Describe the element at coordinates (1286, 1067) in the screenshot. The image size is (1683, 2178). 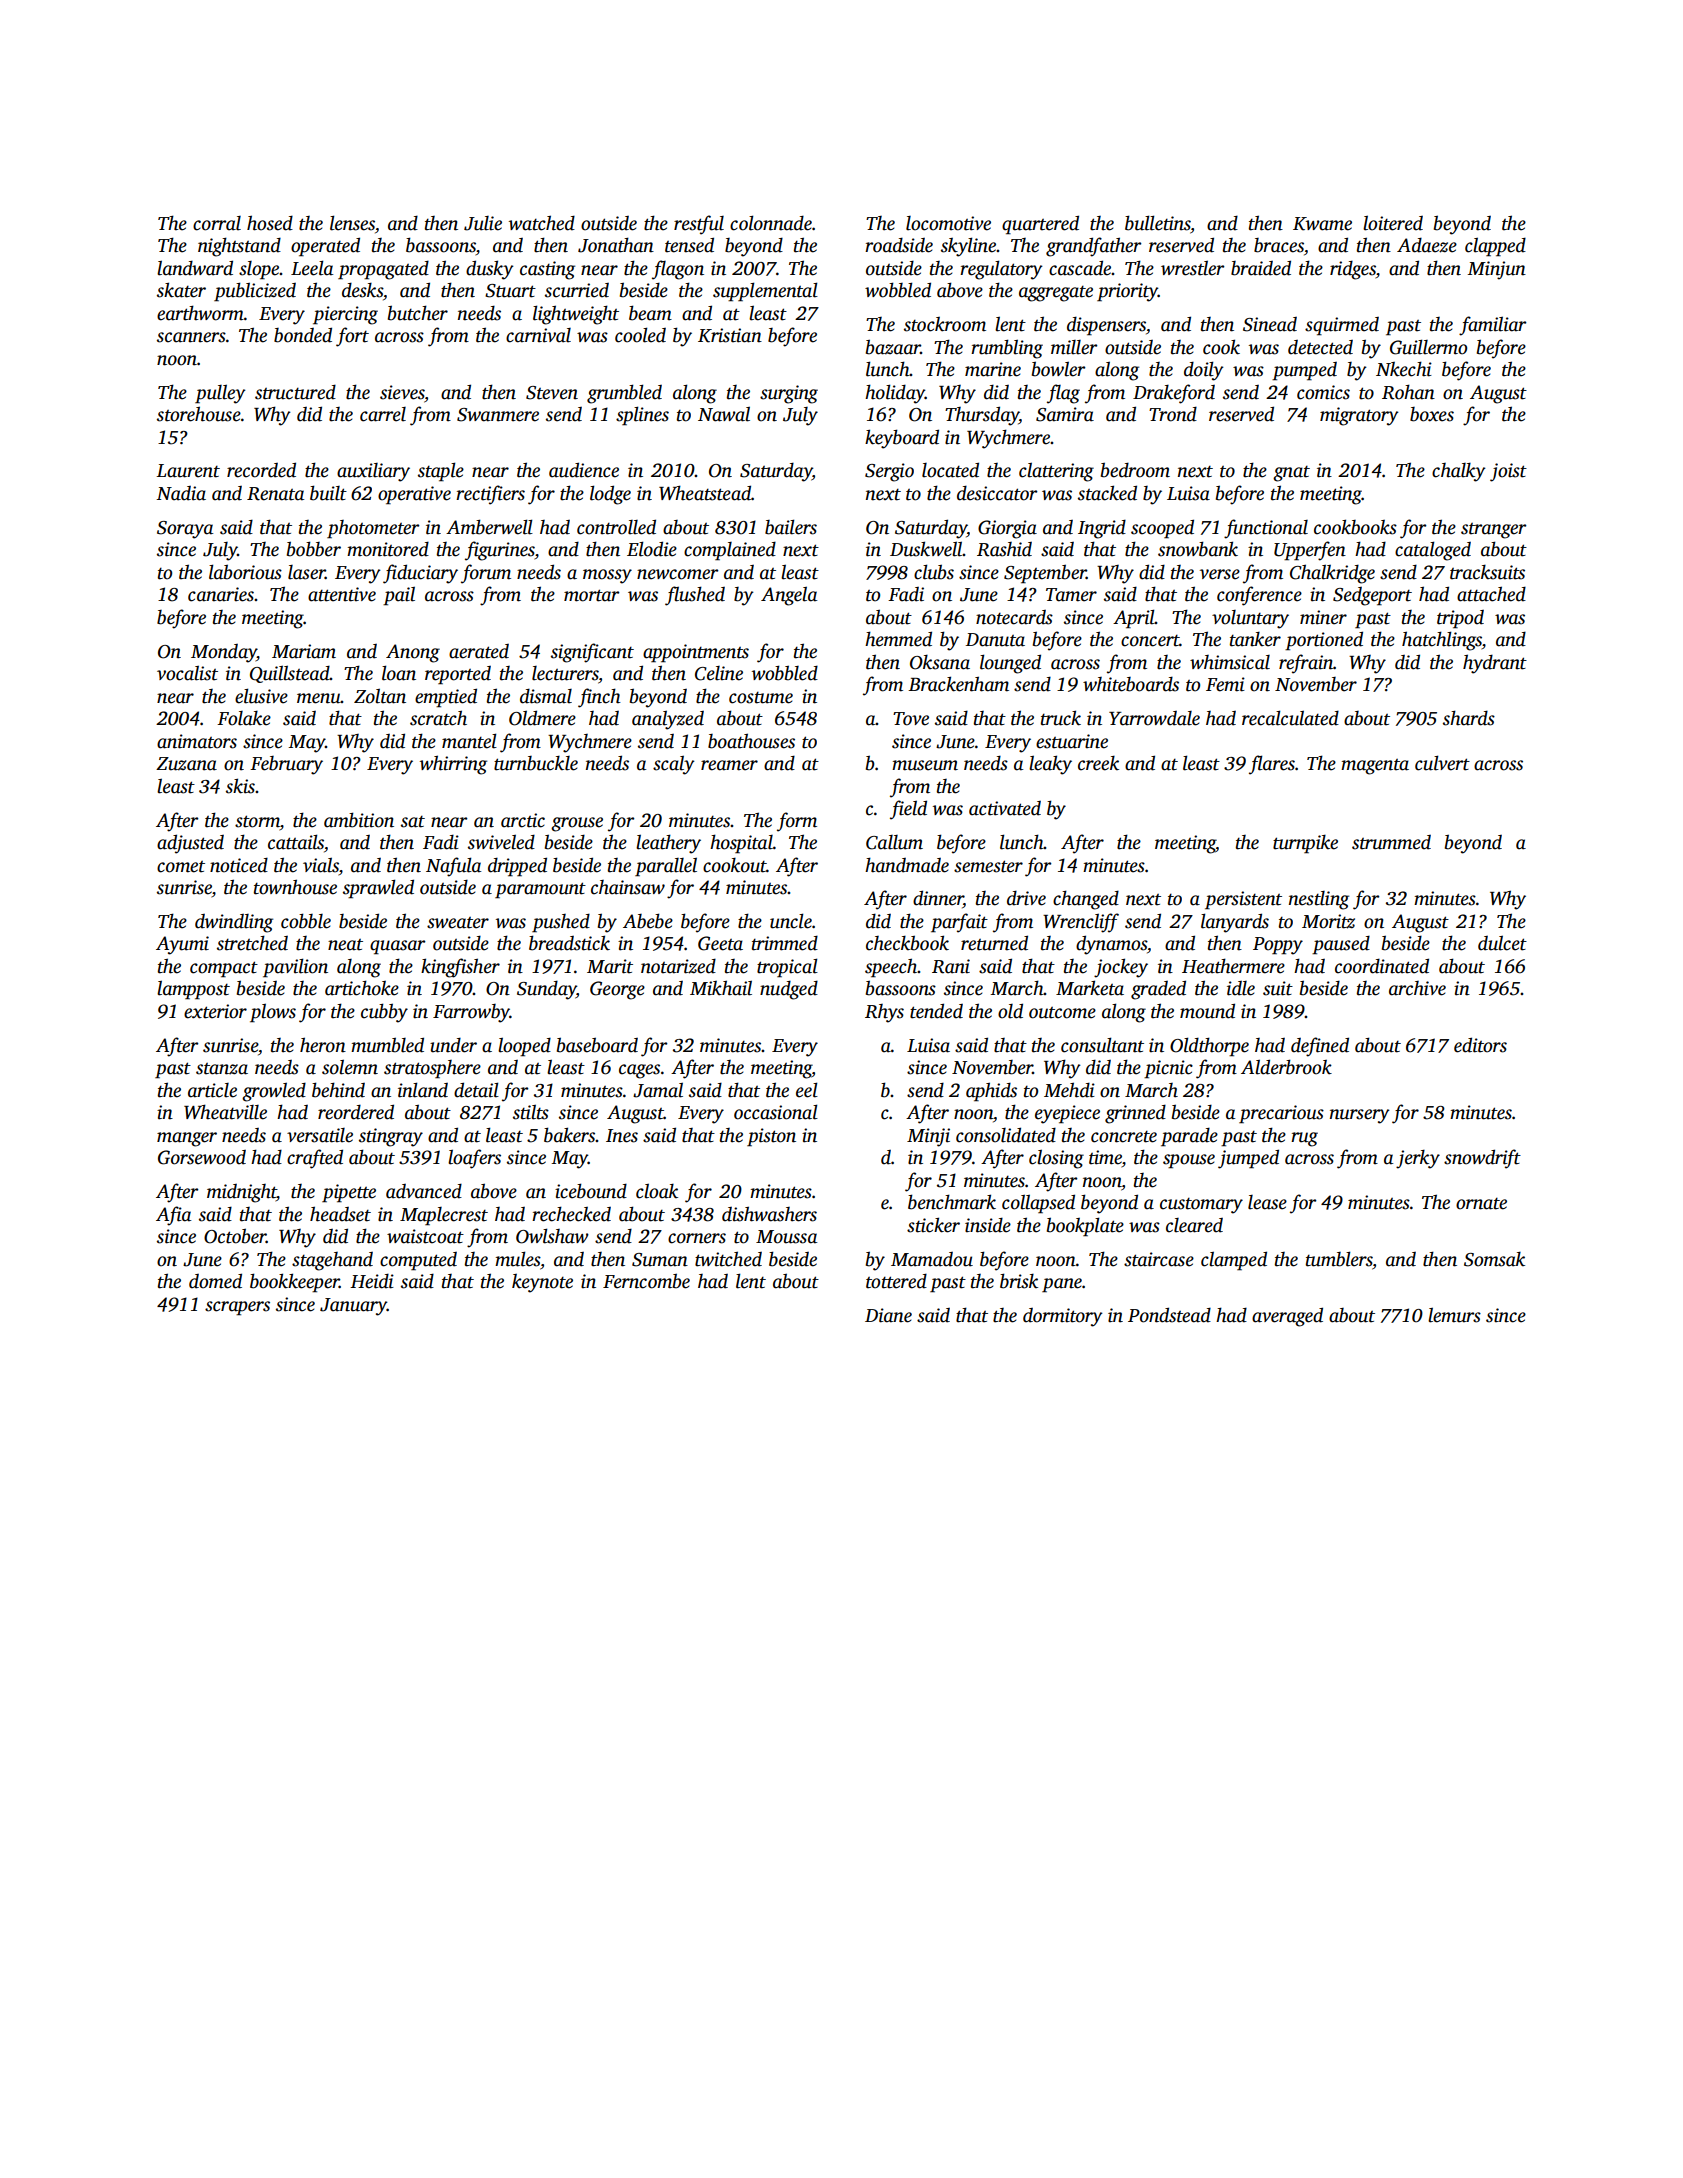
I see `Alderbrook` at that location.
